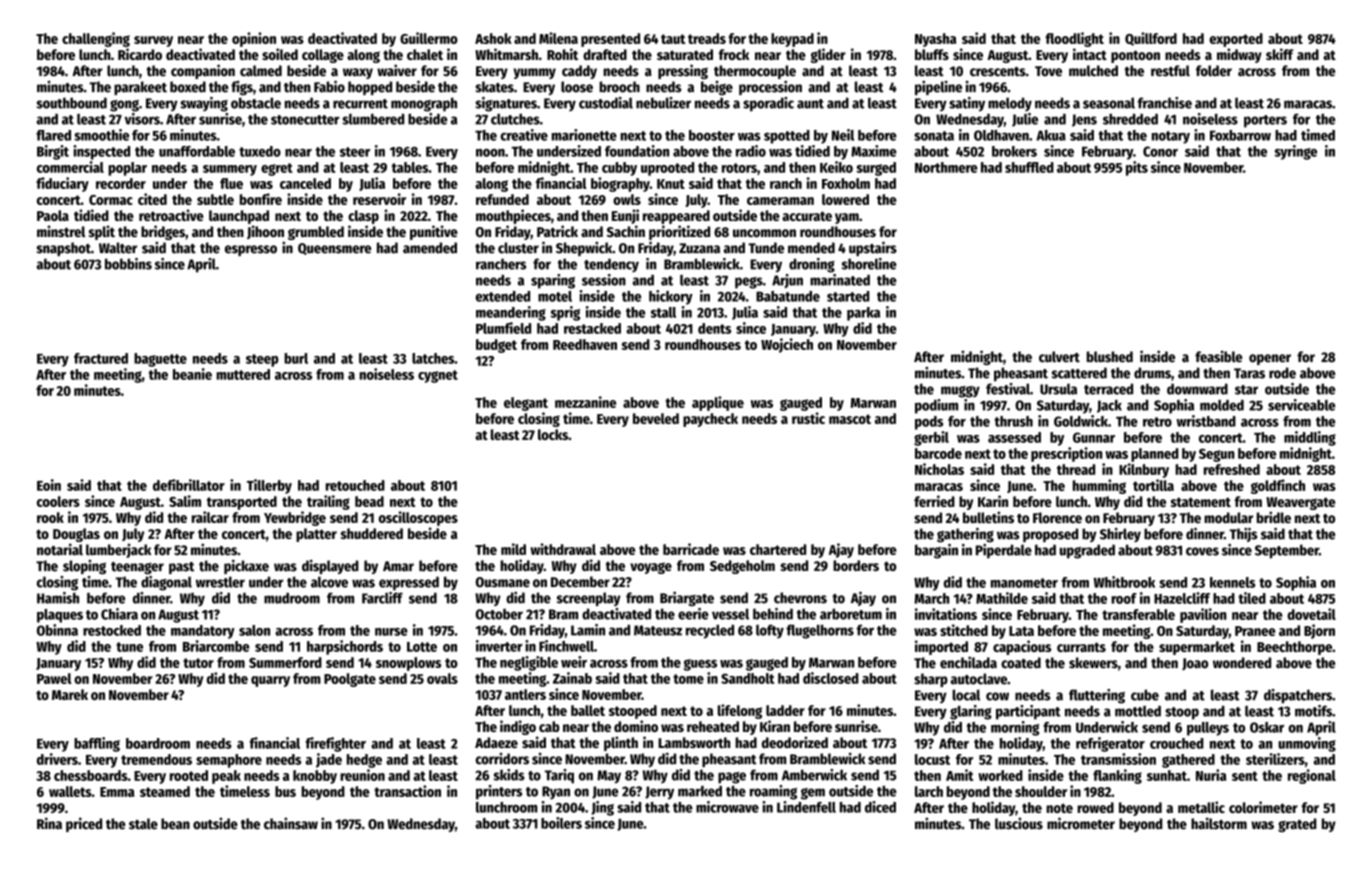  I want to click on sharp, so click(931, 680).
